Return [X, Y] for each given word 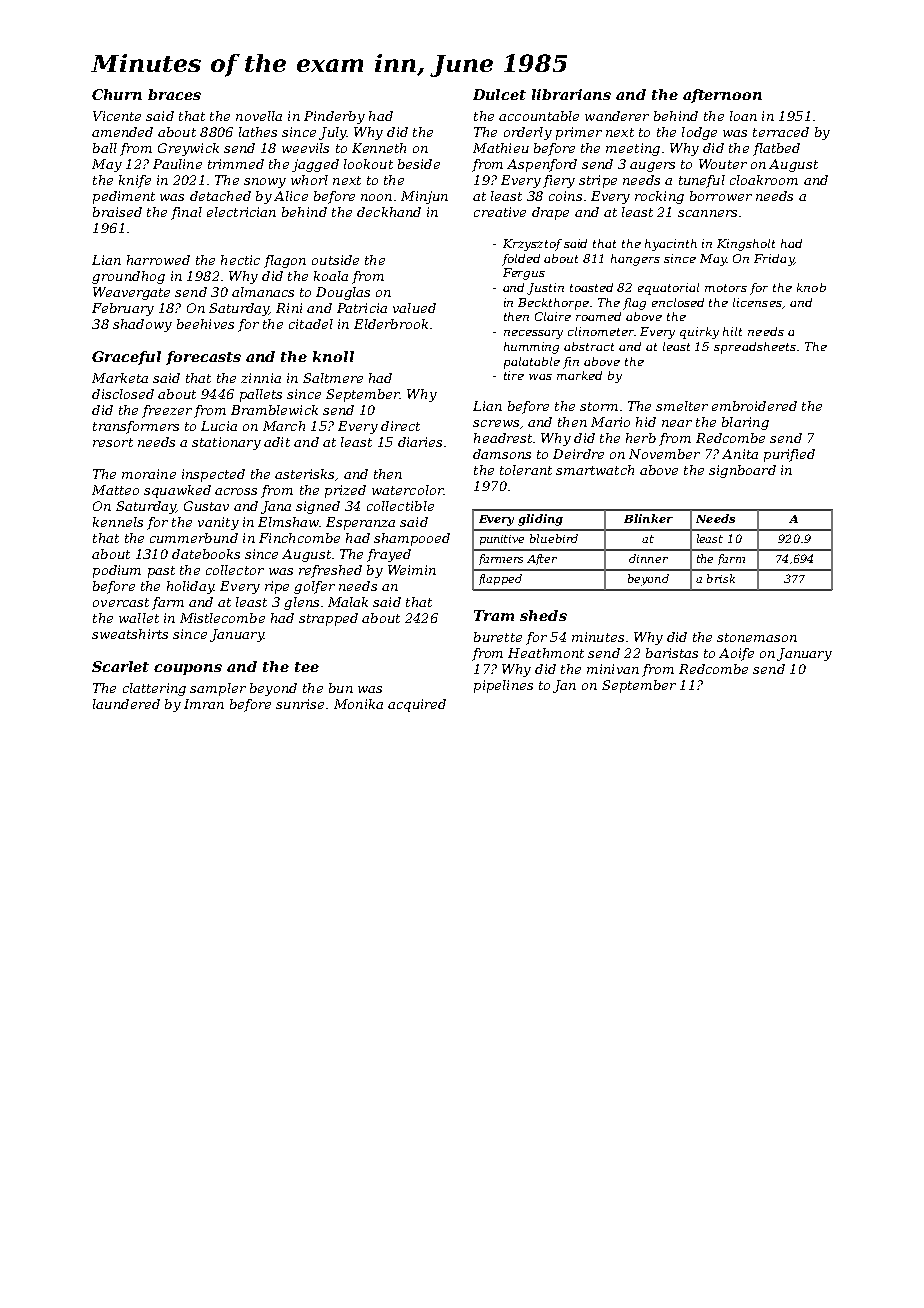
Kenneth [379, 148]
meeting [633, 149]
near [677, 423]
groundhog [128, 277]
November [664, 454]
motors [726, 288]
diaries [420, 442]
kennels [118, 522]
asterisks [304, 474]
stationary [226, 443]
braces [174, 94]
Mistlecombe [222, 618]
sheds [543, 615]
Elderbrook [391, 324]
